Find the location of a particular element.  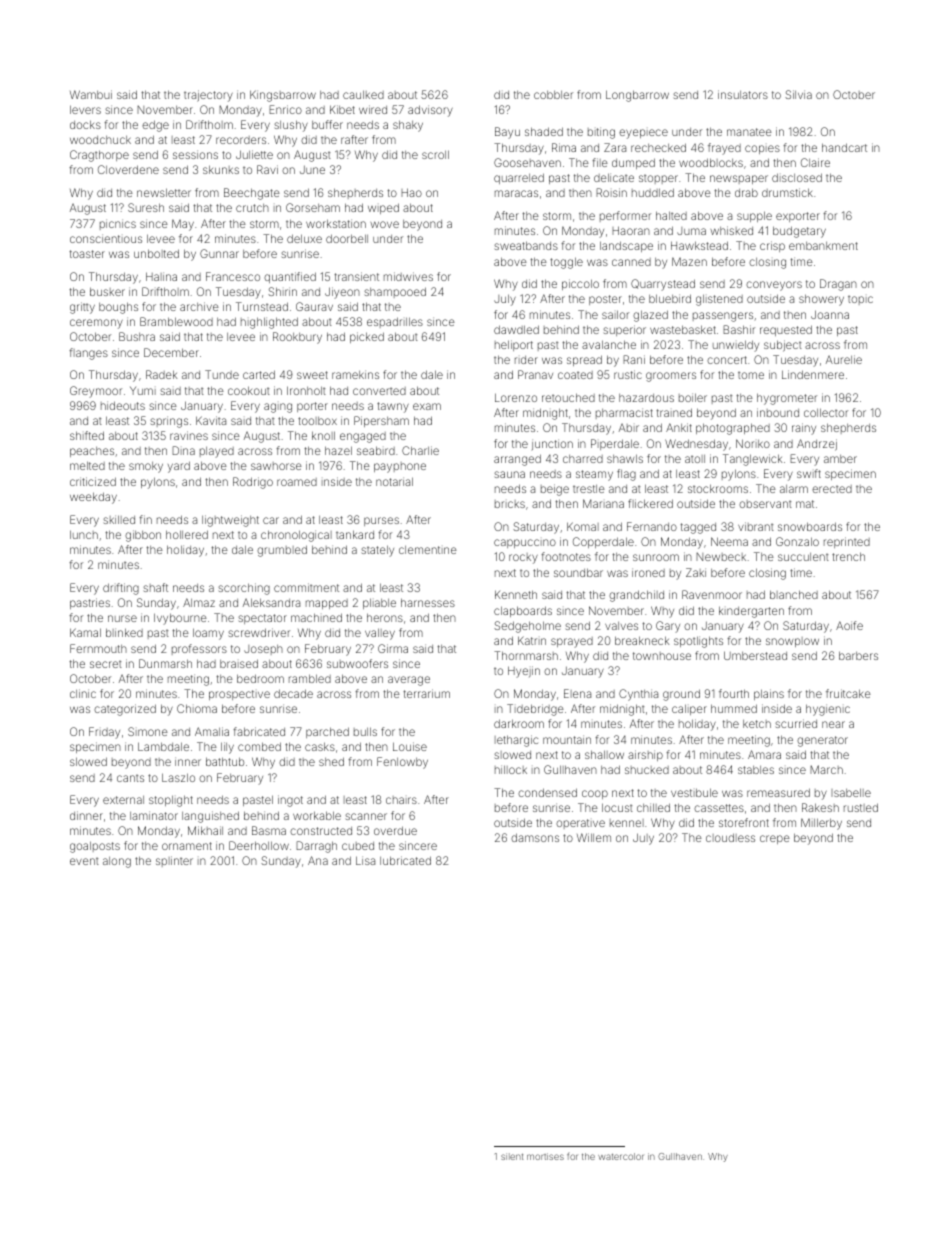

cobbler is located at coordinates (553, 95).
